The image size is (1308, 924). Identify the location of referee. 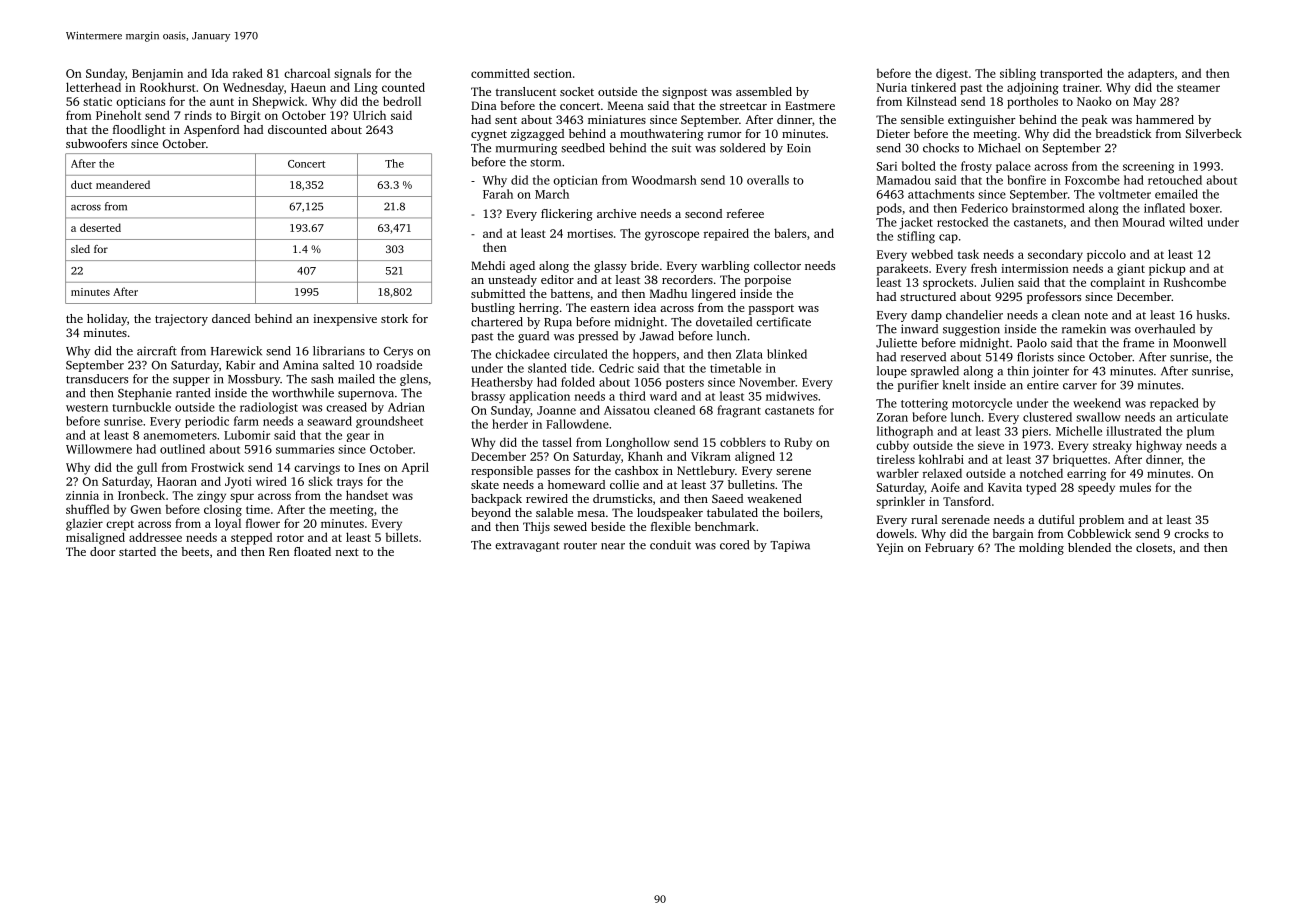
(745, 213).
